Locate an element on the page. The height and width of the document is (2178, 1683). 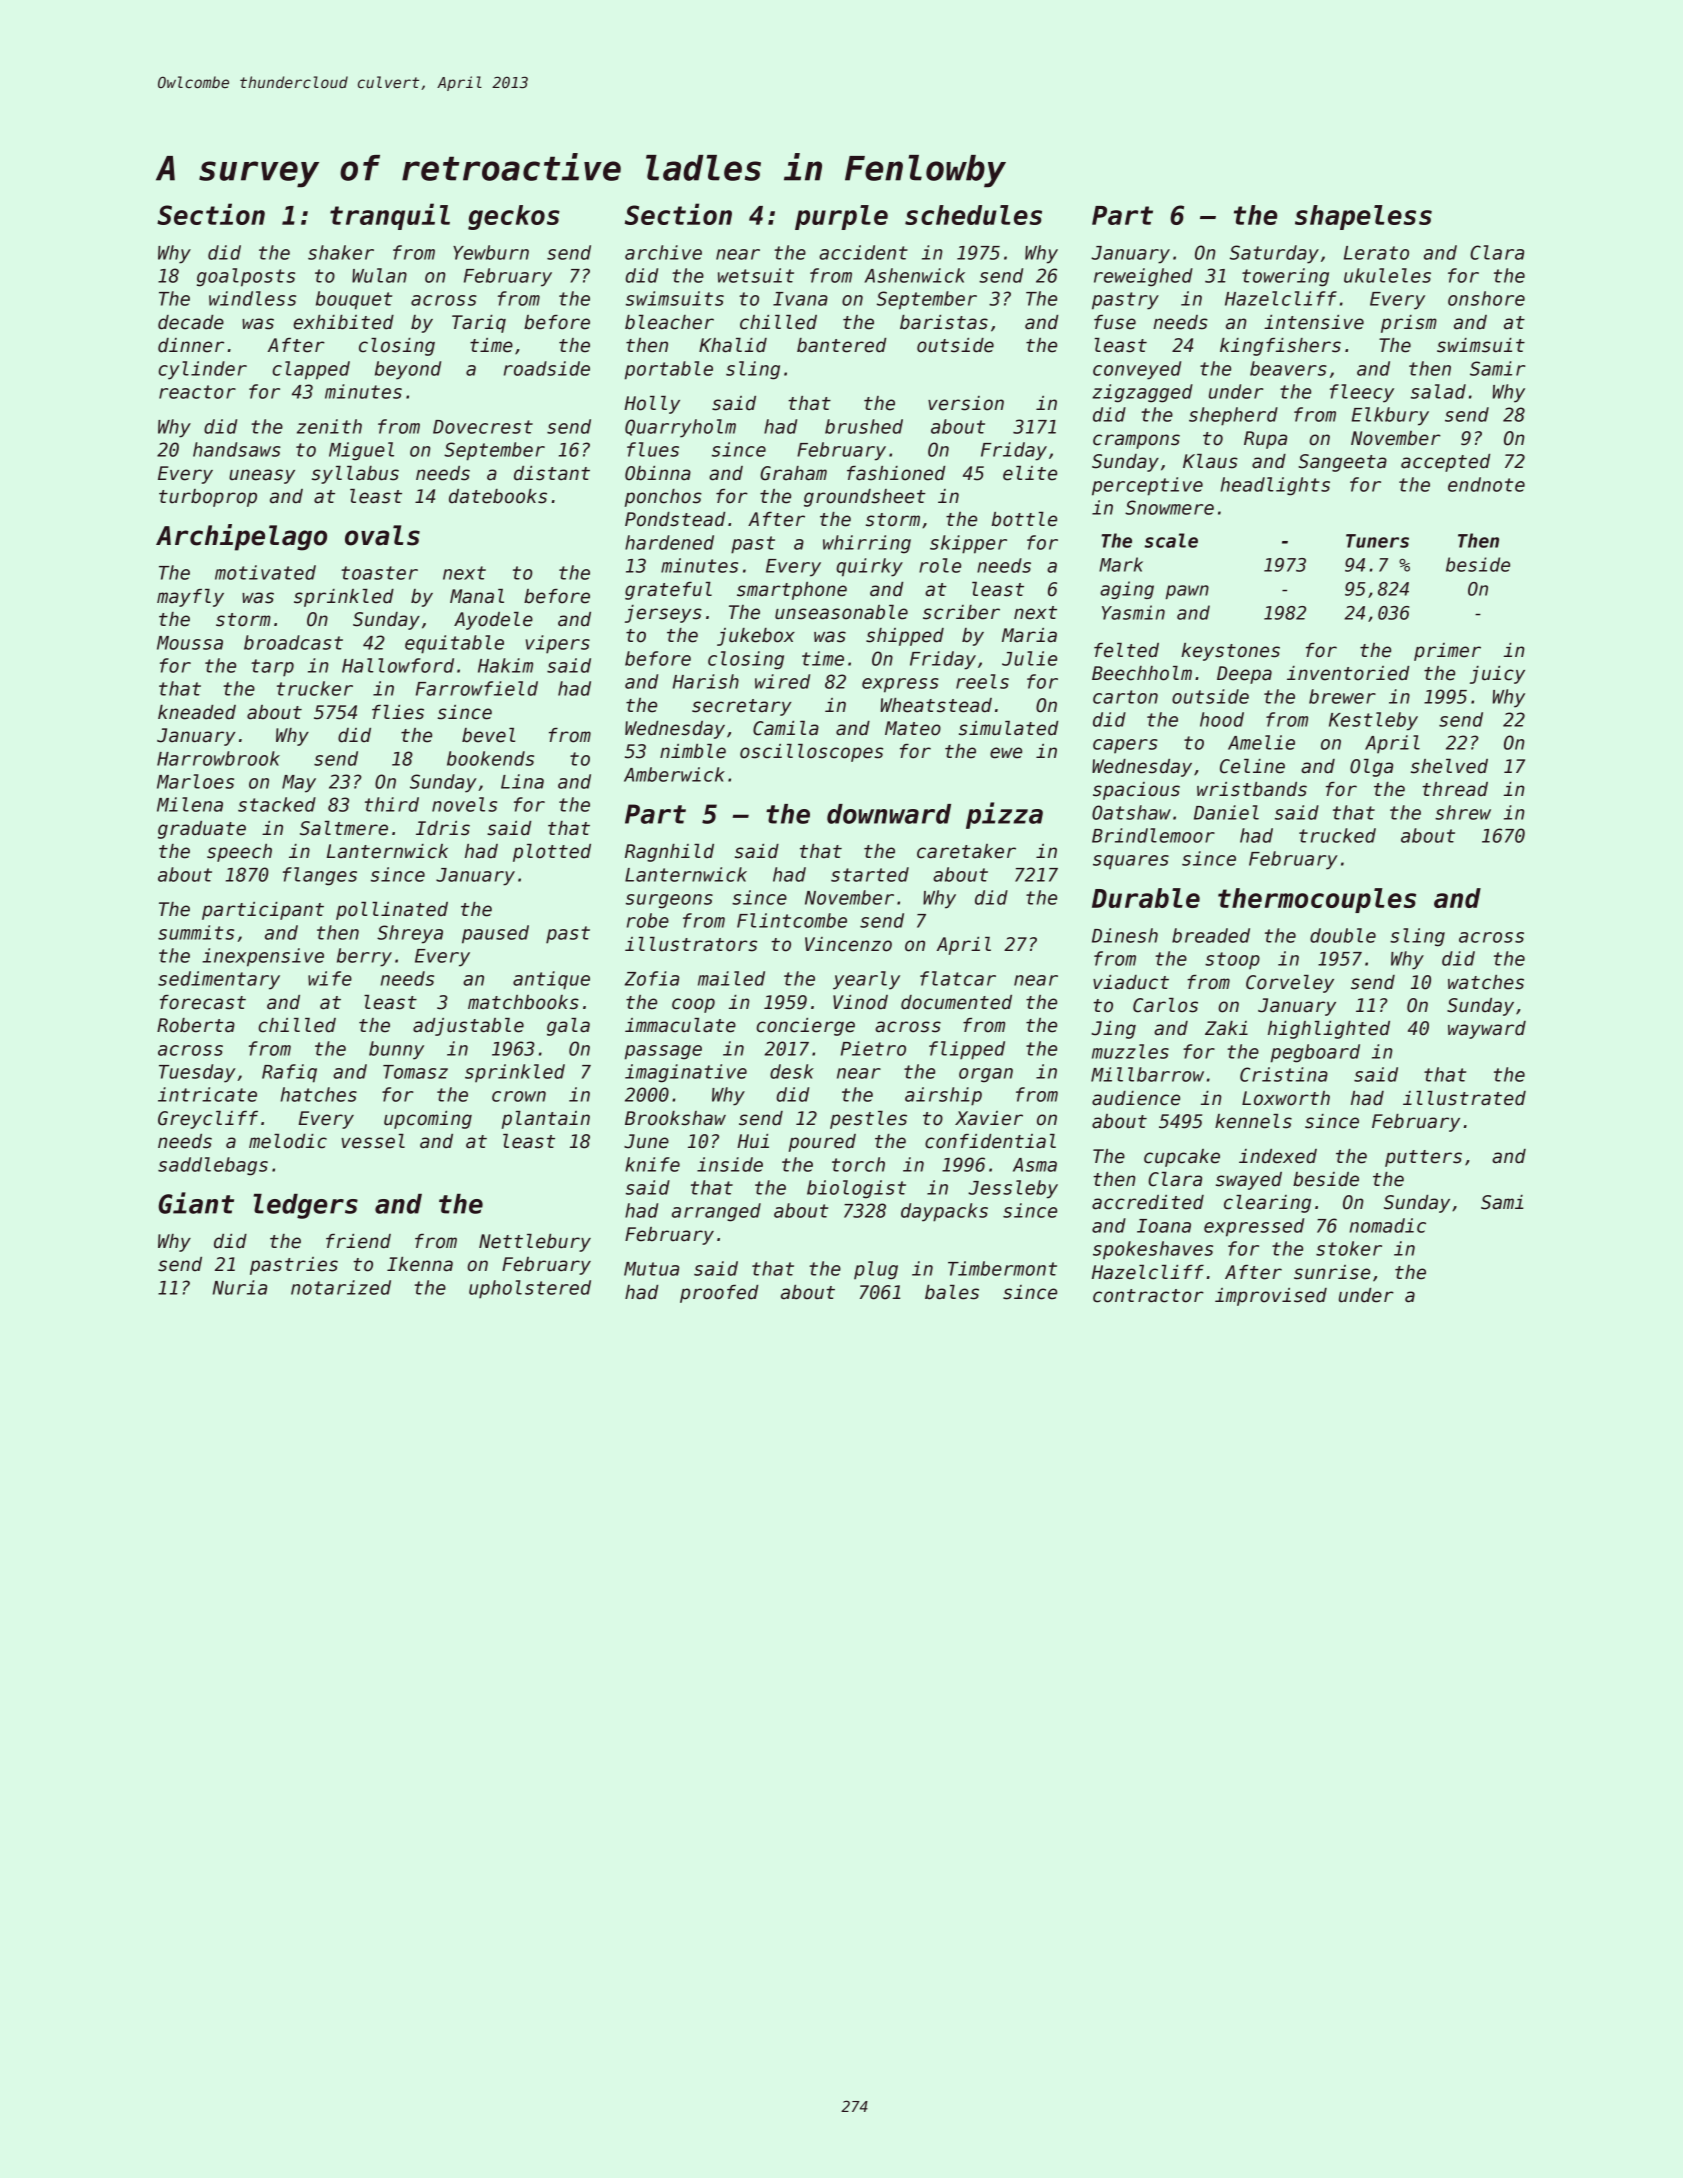
decade is located at coordinates (191, 322).
